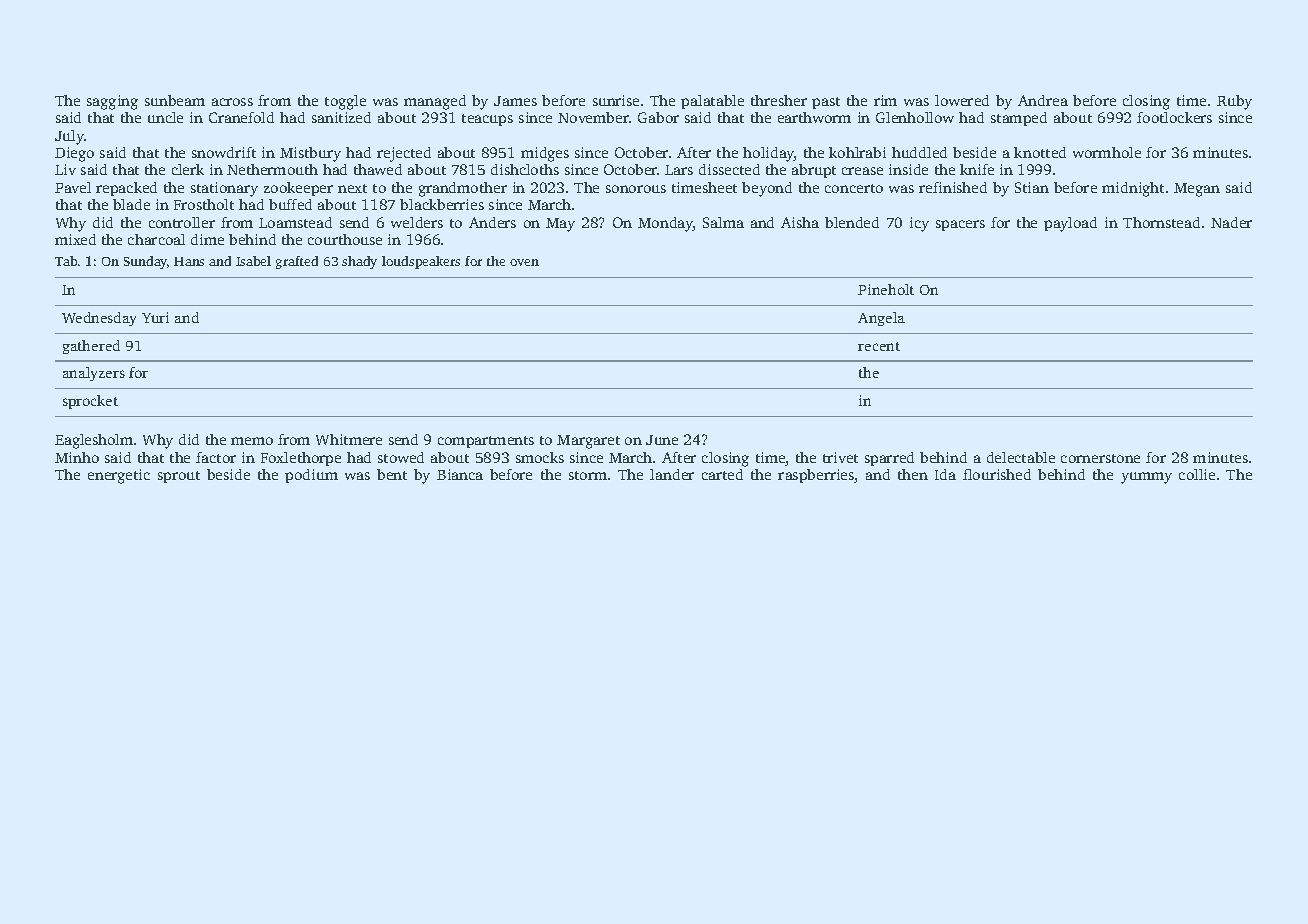 This screenshot has height=924, width=1308. Describe the element at coordinates (378, 169) in the screenshot. I see `thawed` at that location.
